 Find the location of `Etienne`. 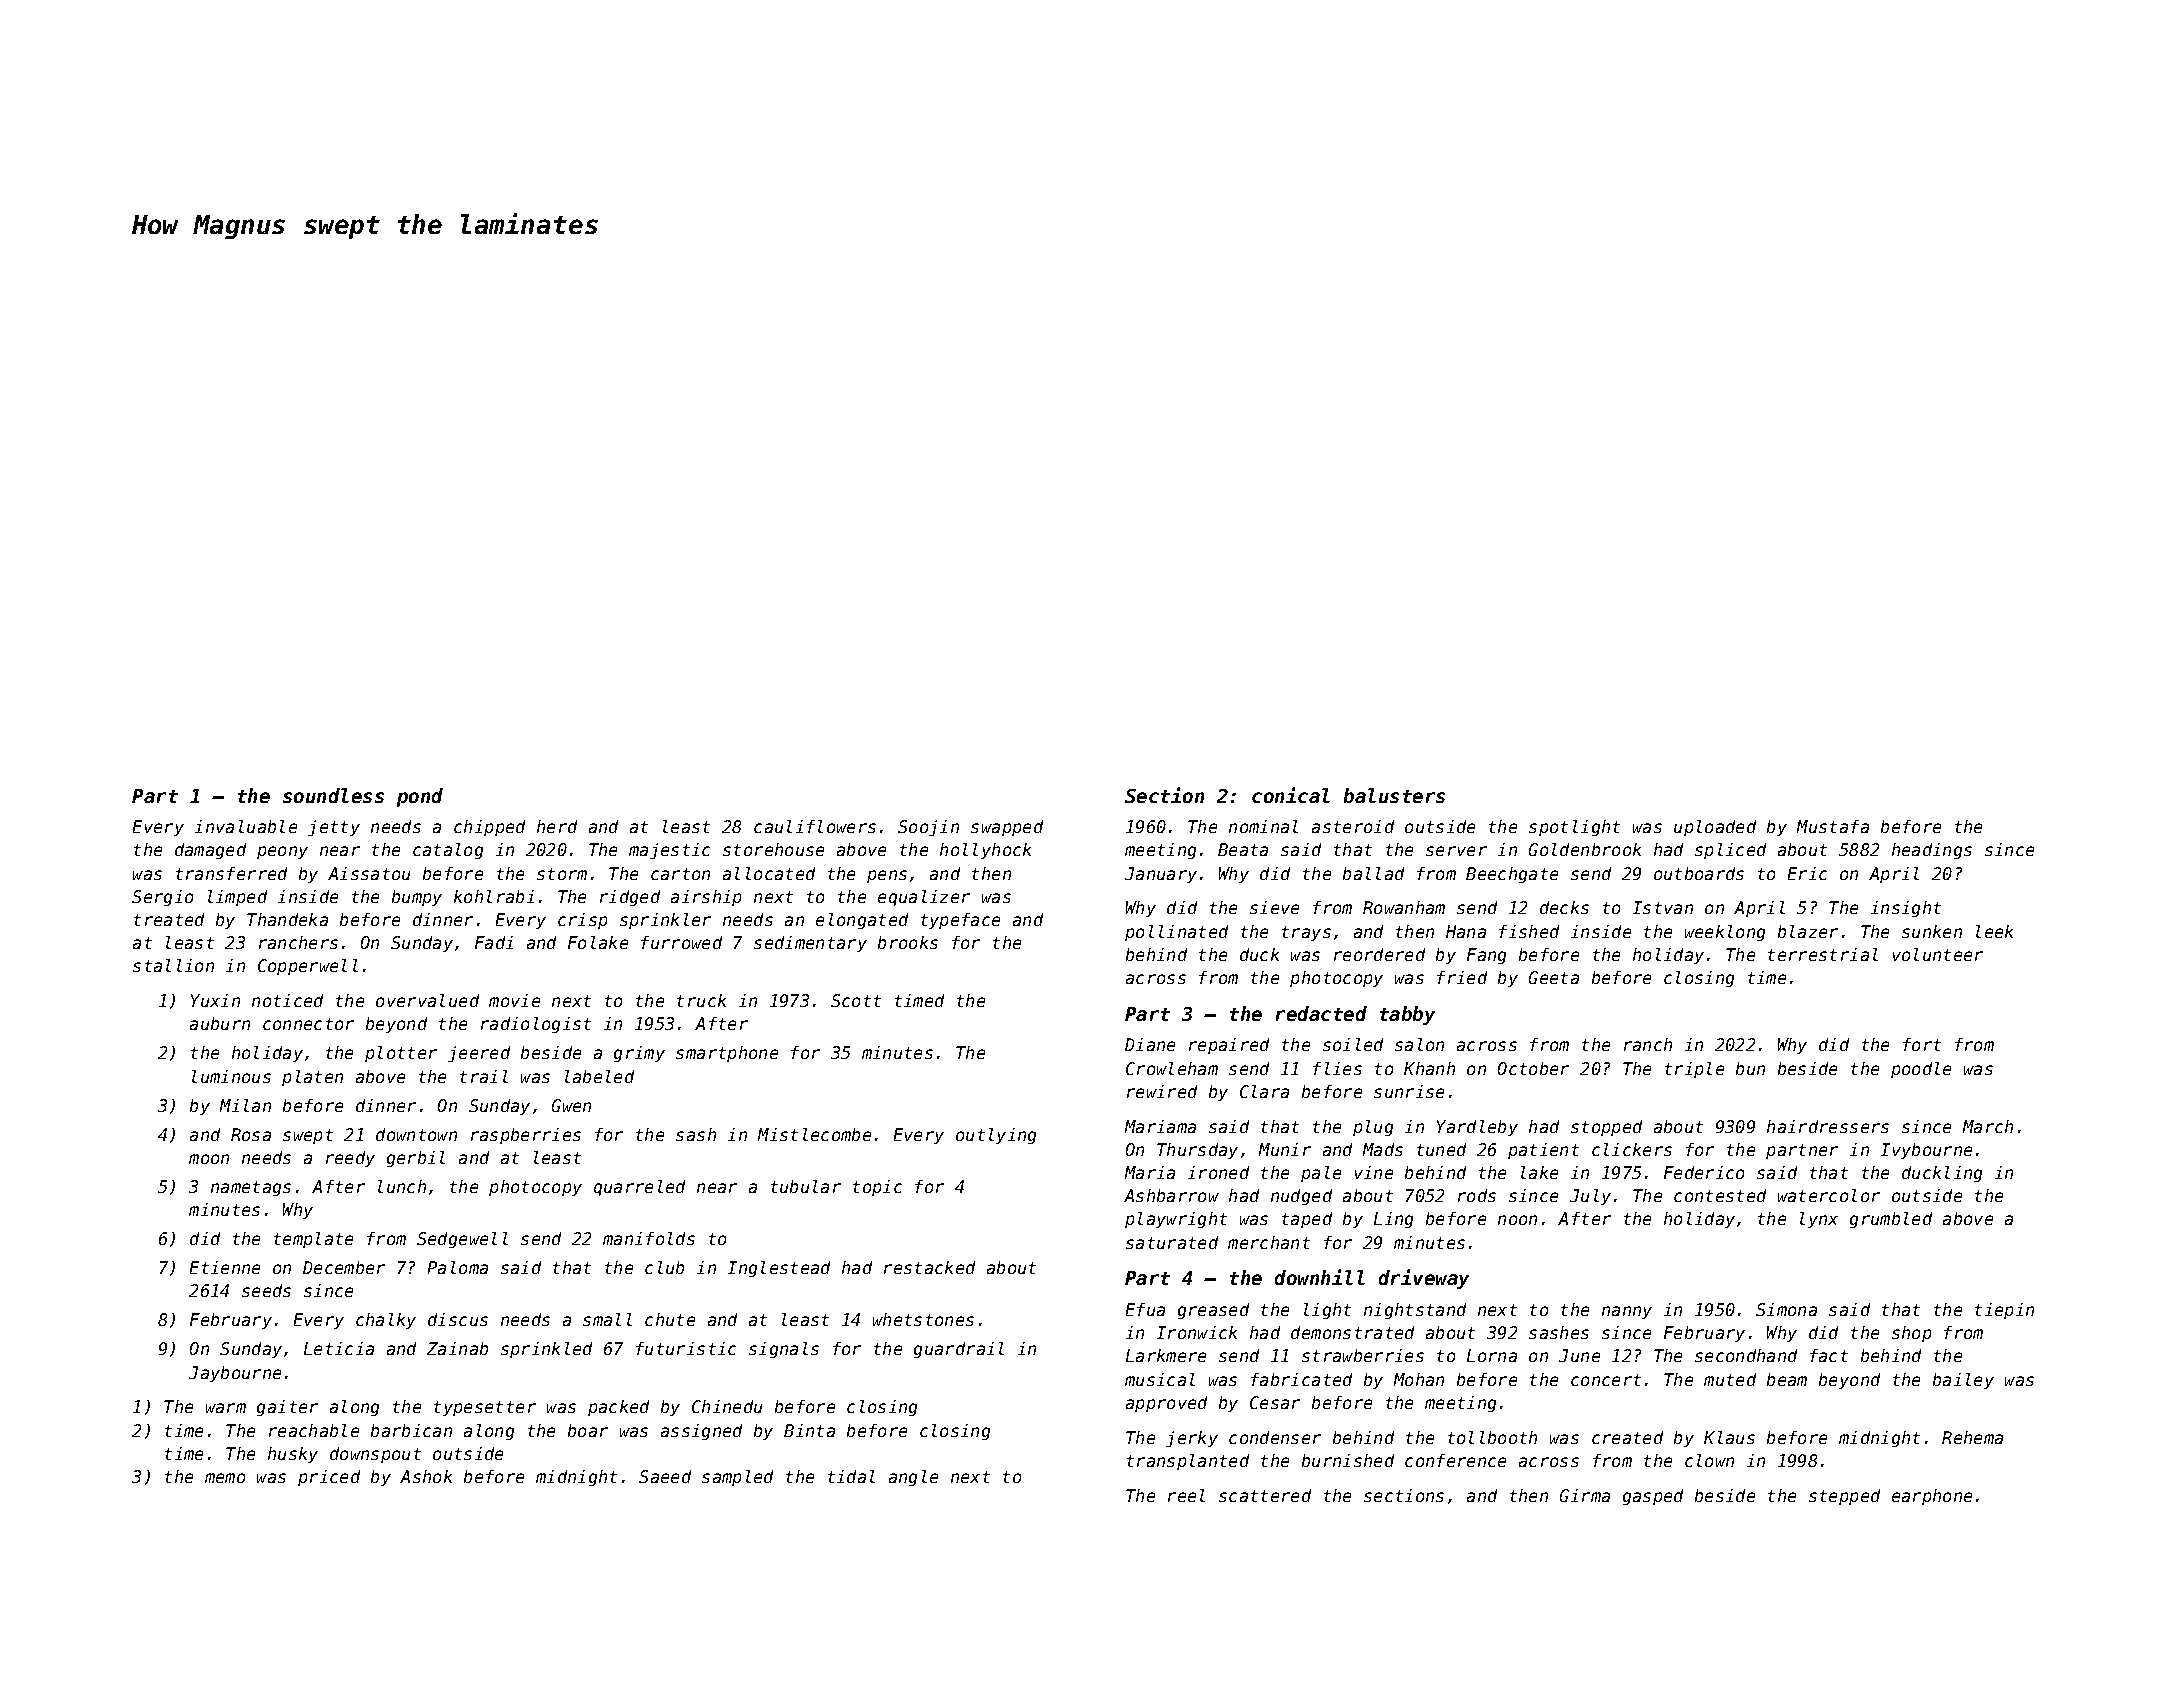

Etienne is located at coordinates (225, 1267).
